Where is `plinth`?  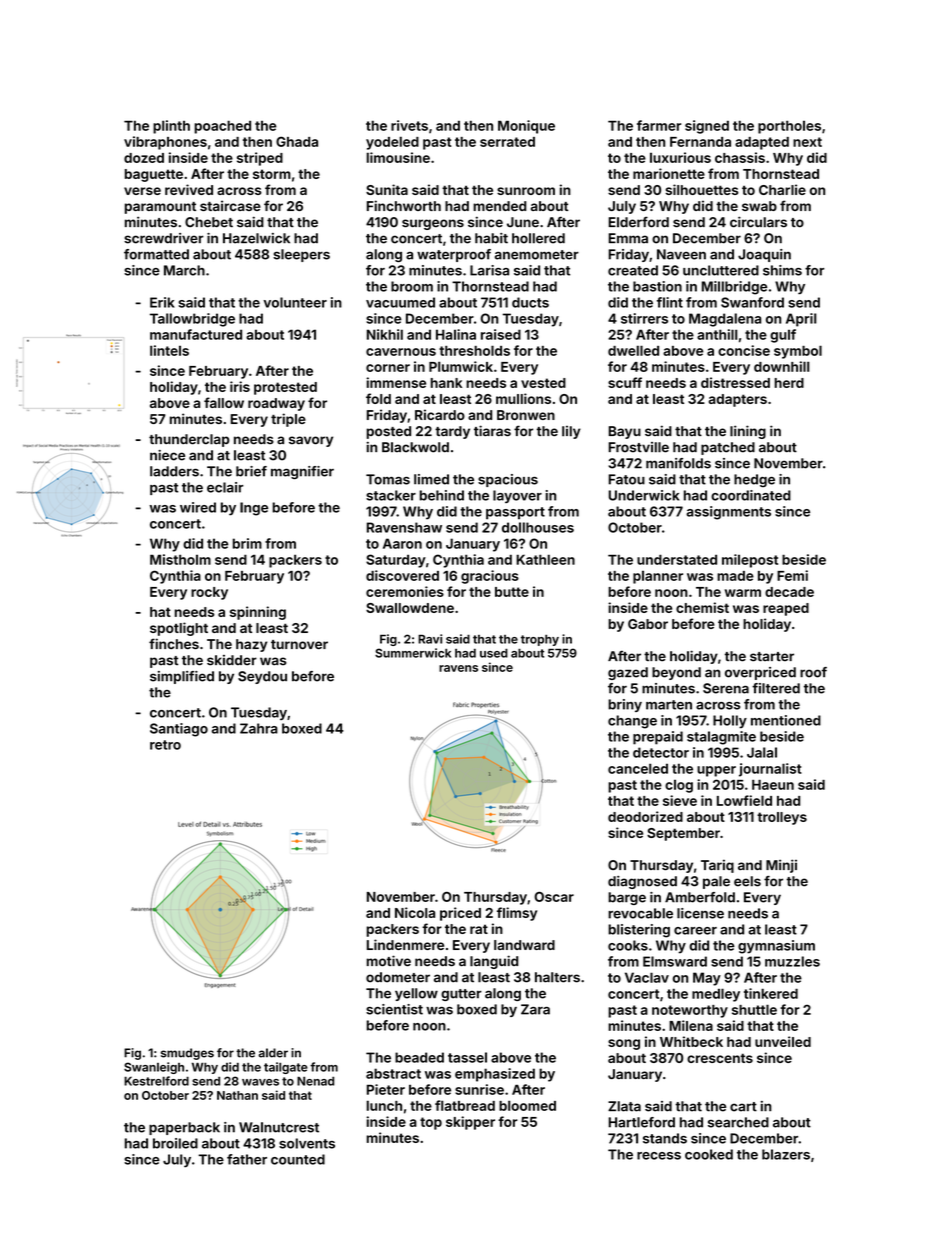 plinth is located at coordinates (171, 127).
